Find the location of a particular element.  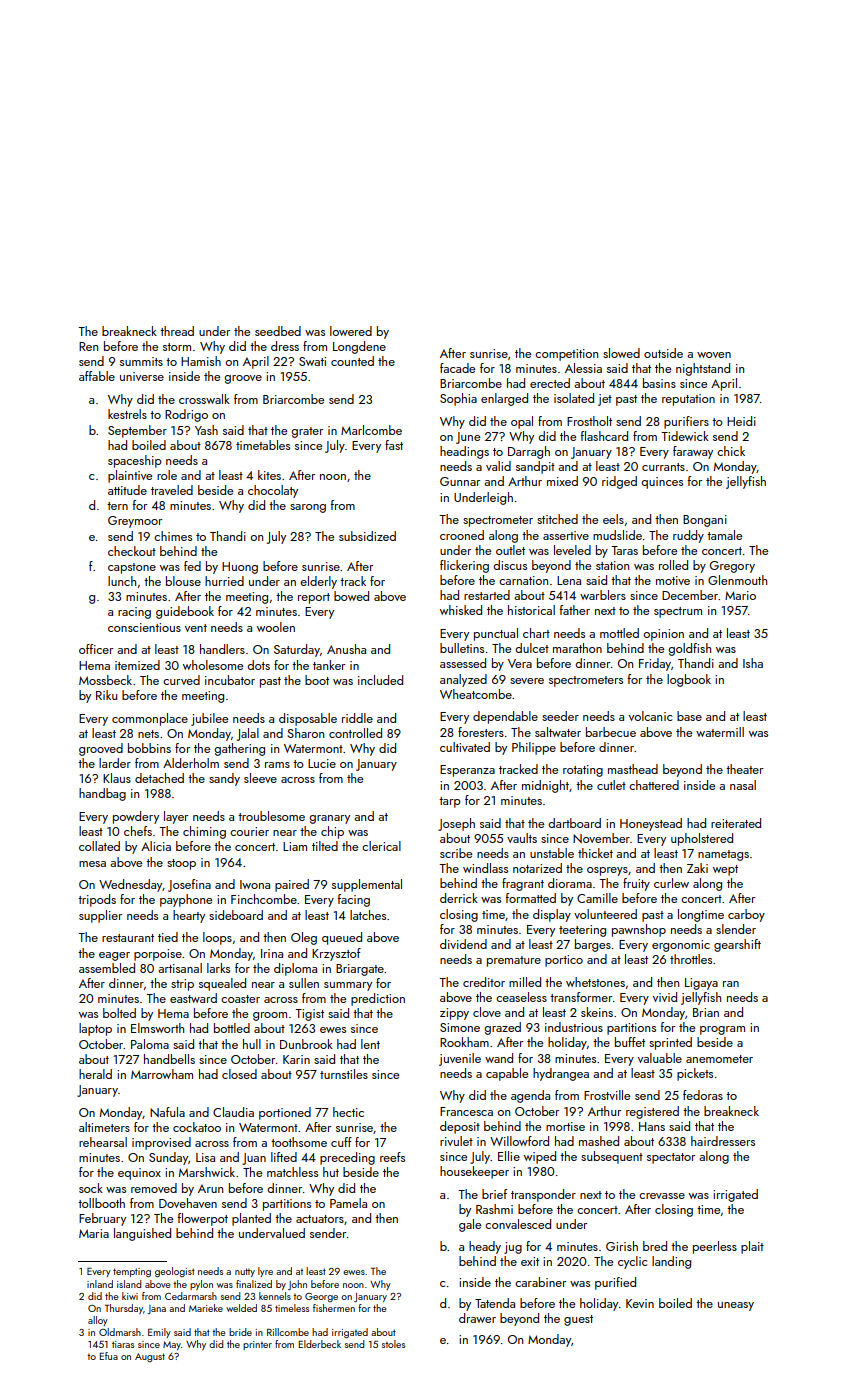

midnight is located at coordinates (545, 786).
